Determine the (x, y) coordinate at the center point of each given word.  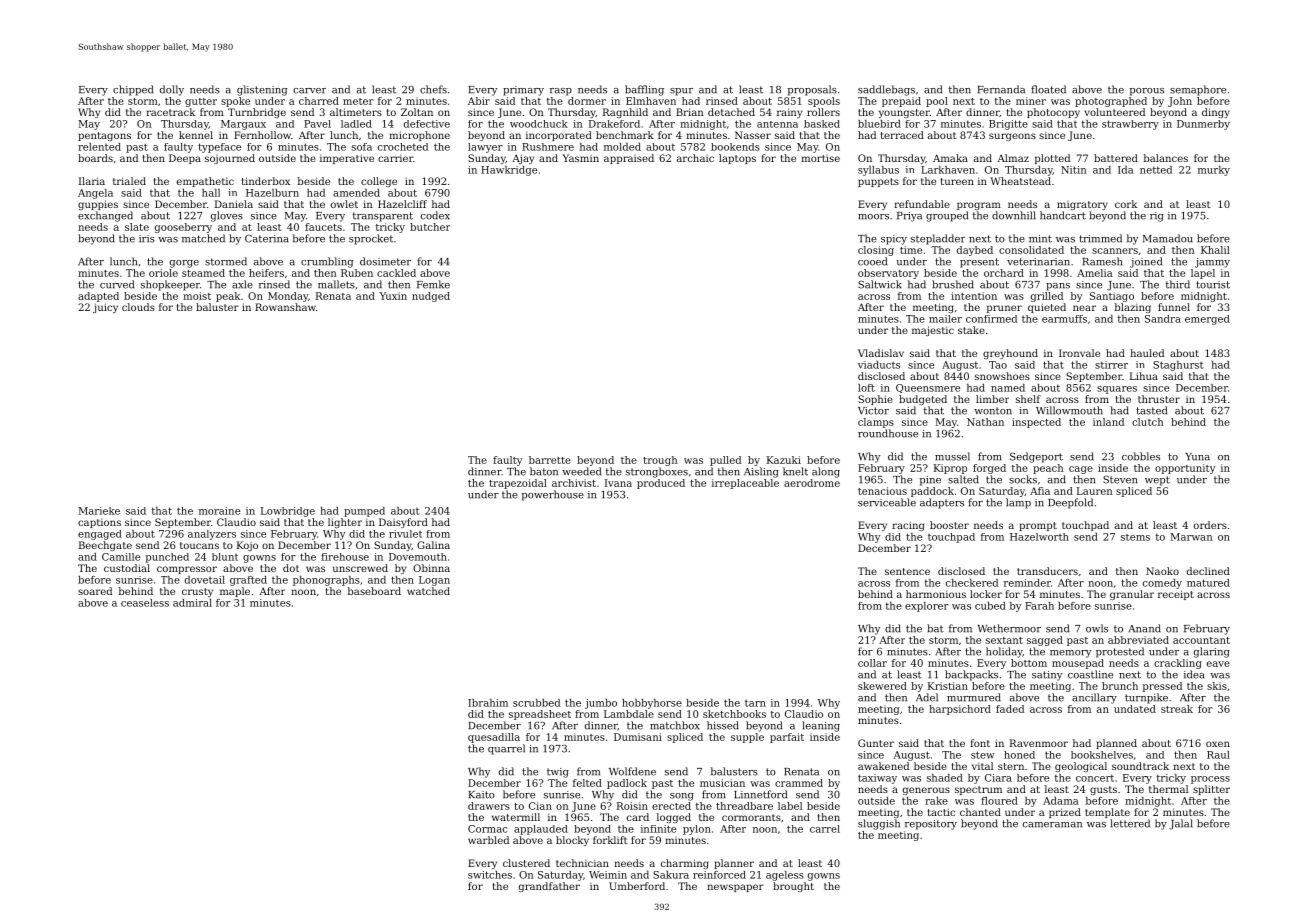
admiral (192, 603)
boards (95, 158)
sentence (907, 571)
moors (873, 217)
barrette (550, 460)
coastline (1090, 674)
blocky (572, 841)
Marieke (99, 511)
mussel (952, 456)
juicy (105, 308)
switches (490, 875)
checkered (972, 583)
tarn (755, 703)
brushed (953, 284)
